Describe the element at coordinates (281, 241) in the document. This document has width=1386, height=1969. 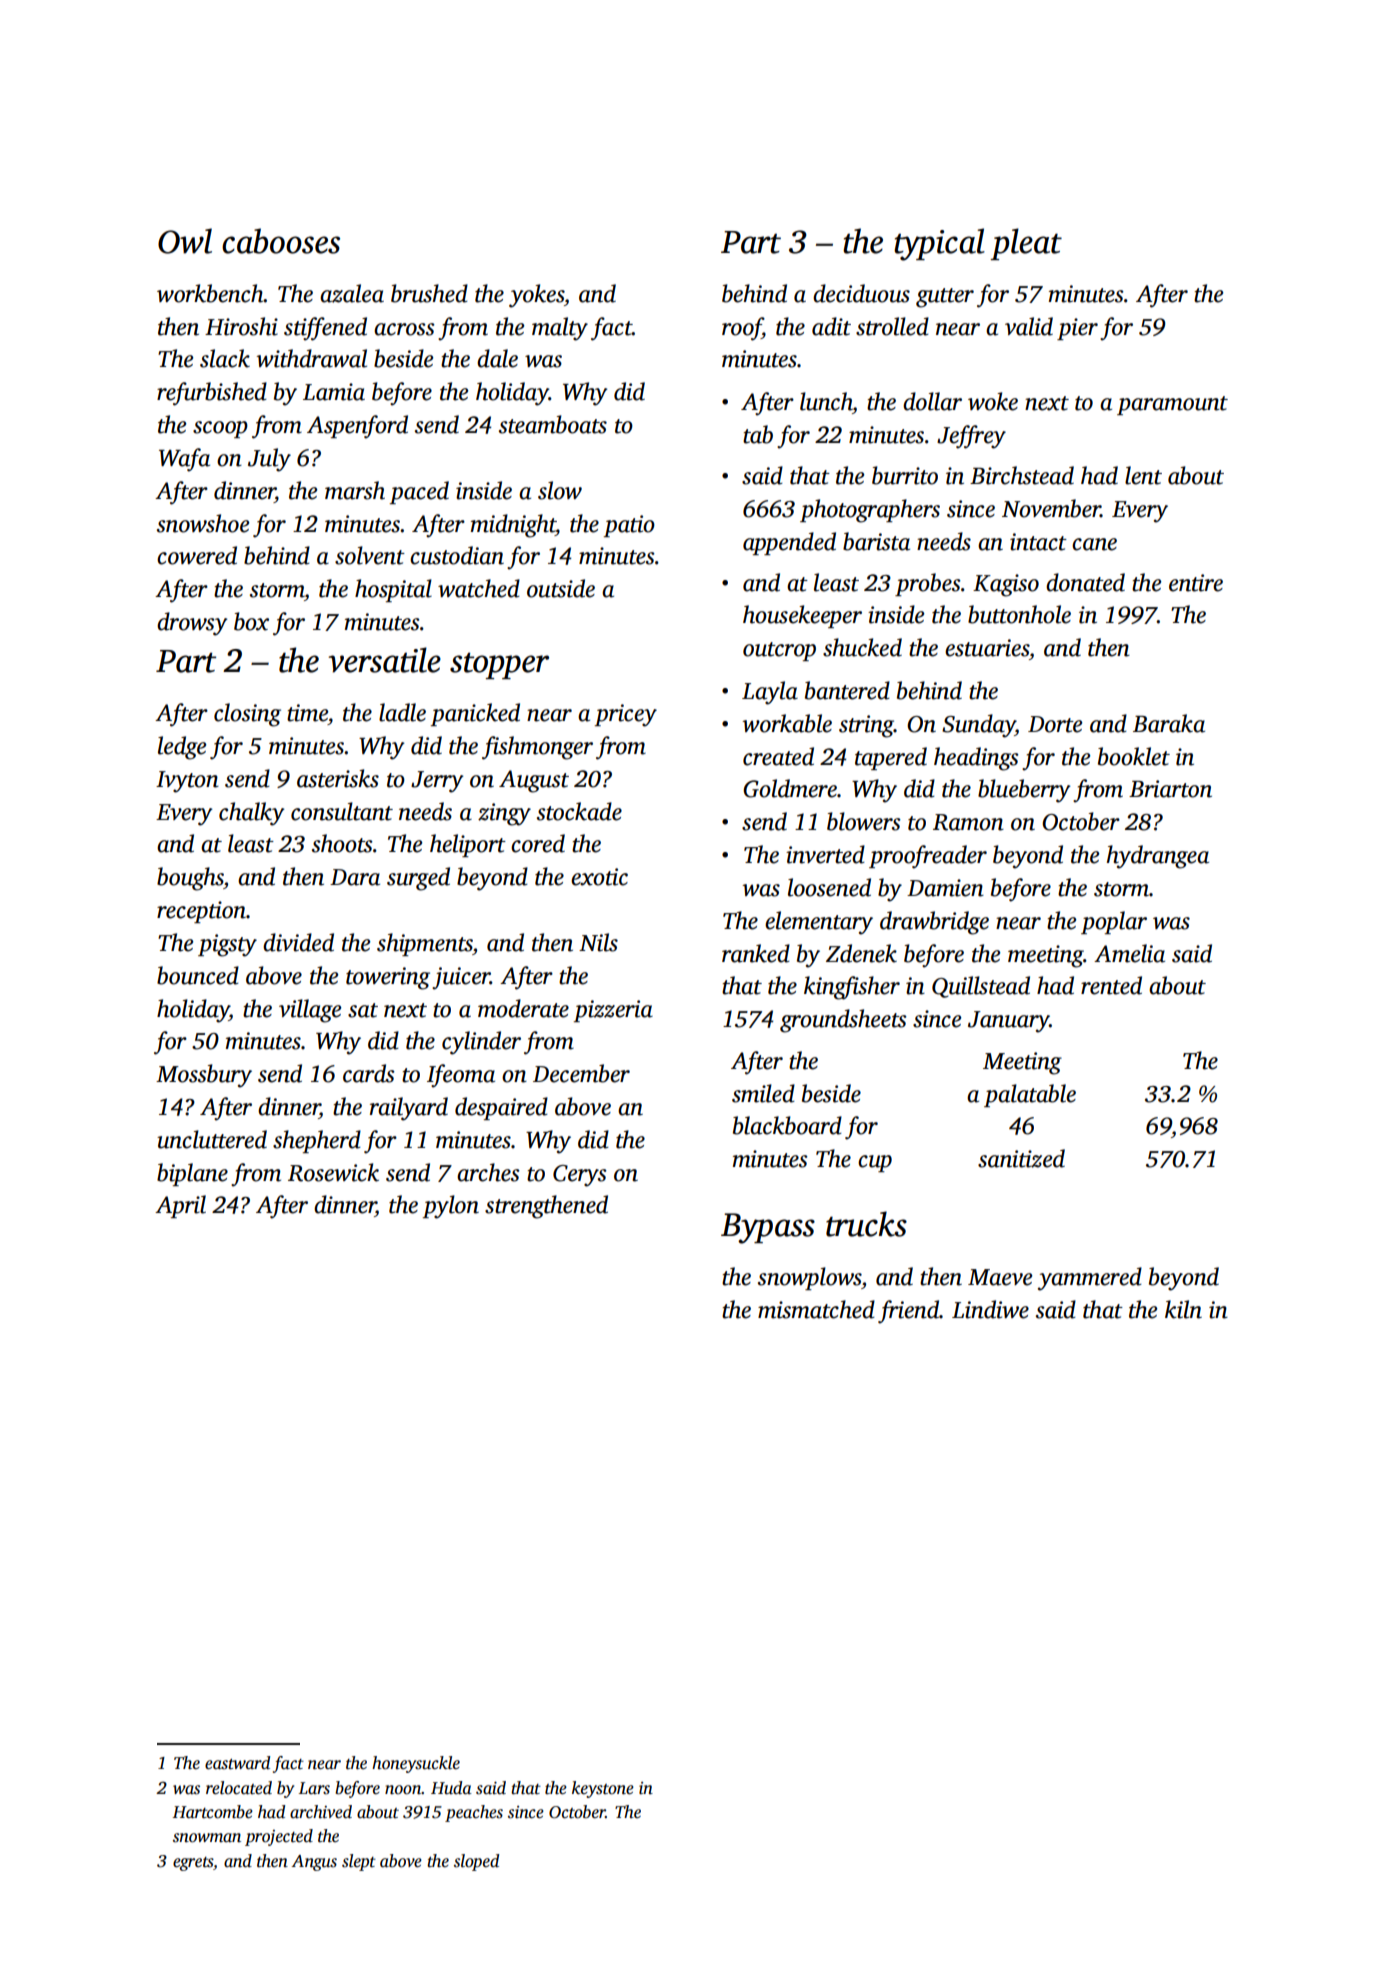
I see `cabooses` at that location.
